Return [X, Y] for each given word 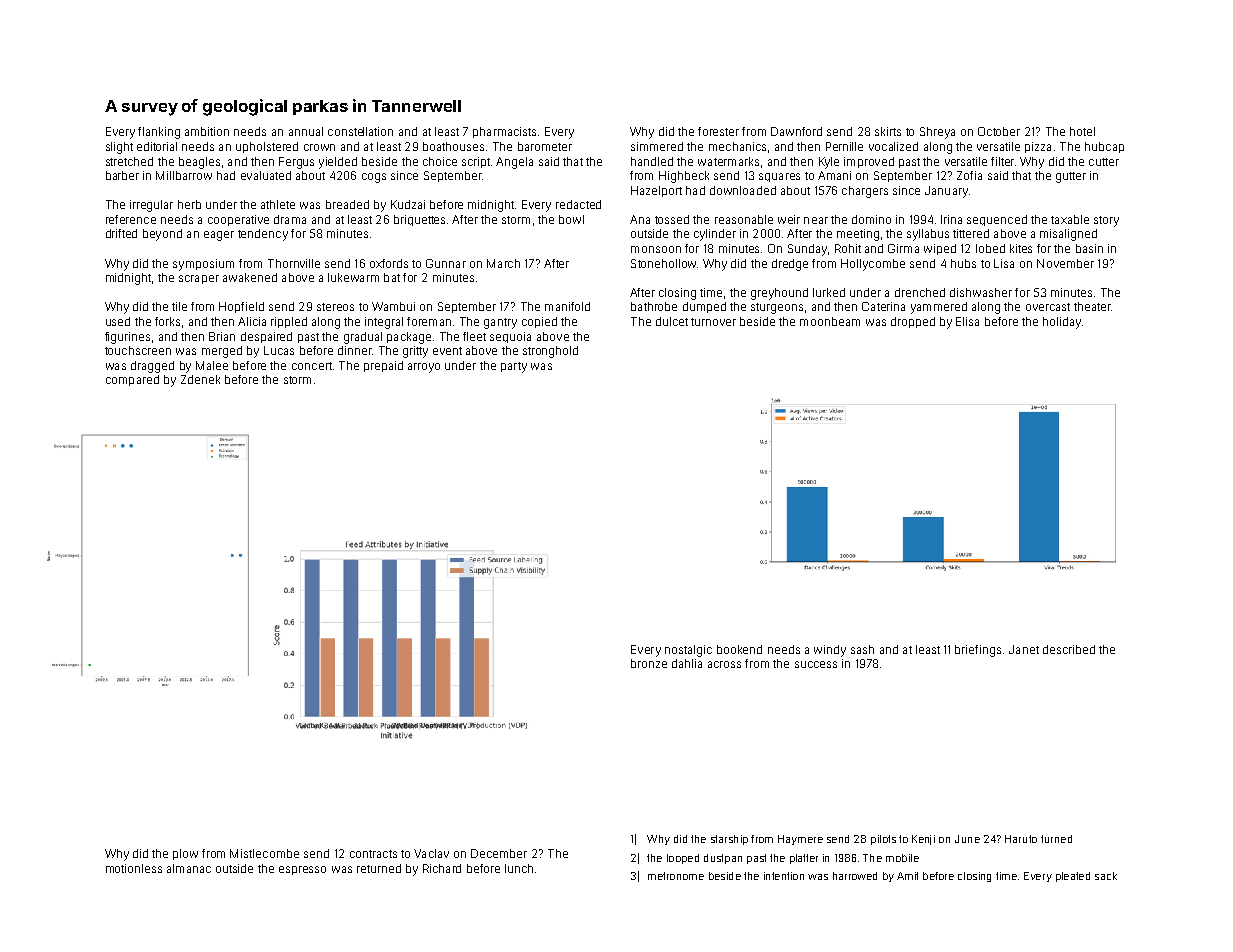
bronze [649, 663]
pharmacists [504, 132]
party [514, 367]
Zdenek [200, 379]
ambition [207, 131]
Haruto [1021, 839]
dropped [913, 322]
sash [862, 649]
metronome [676, 876]
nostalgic [688, 651]
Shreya [937, 133]
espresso [302, 870]
